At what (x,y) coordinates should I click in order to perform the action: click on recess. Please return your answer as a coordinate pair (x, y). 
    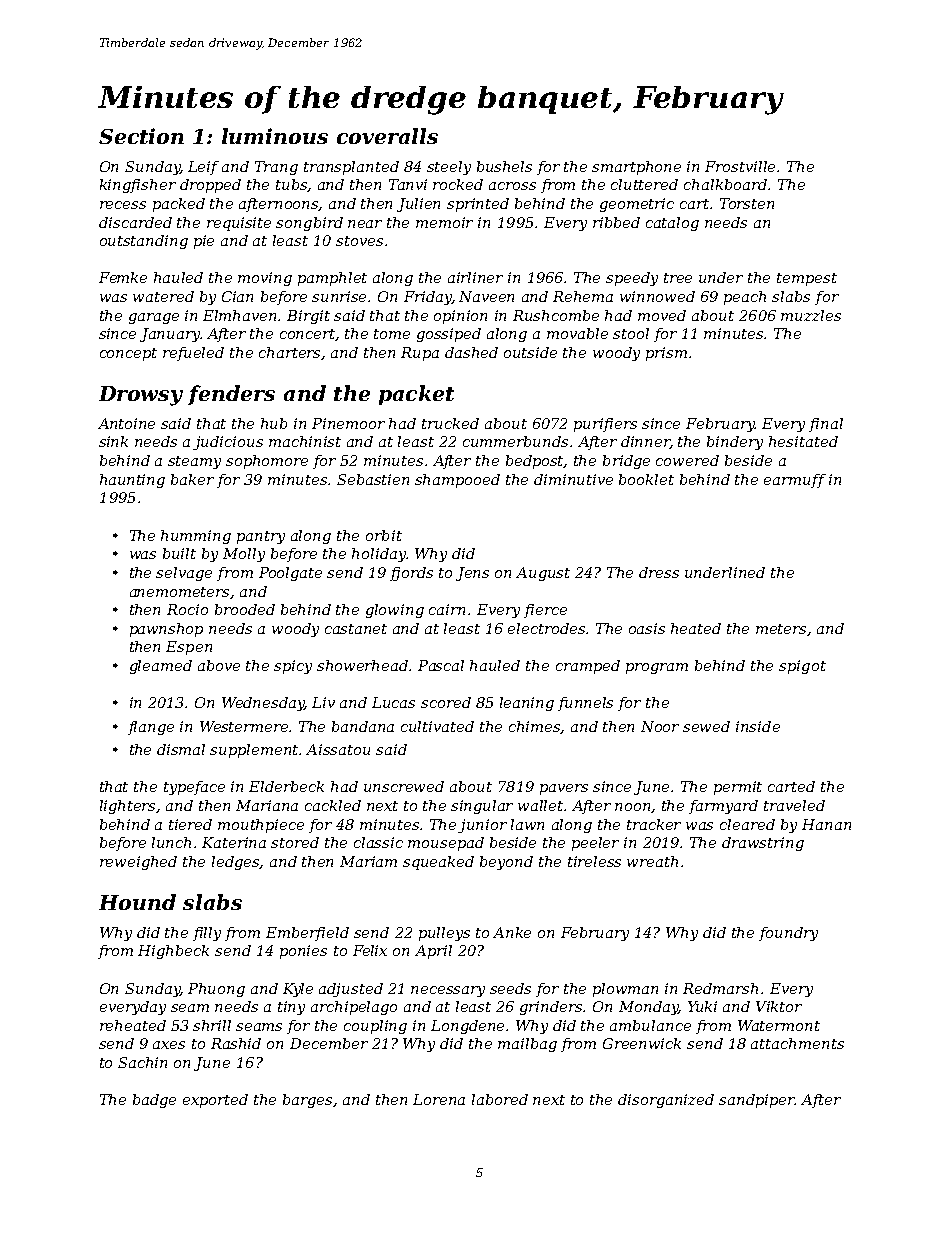
    Looking at the image, I should click on (123, 205).
